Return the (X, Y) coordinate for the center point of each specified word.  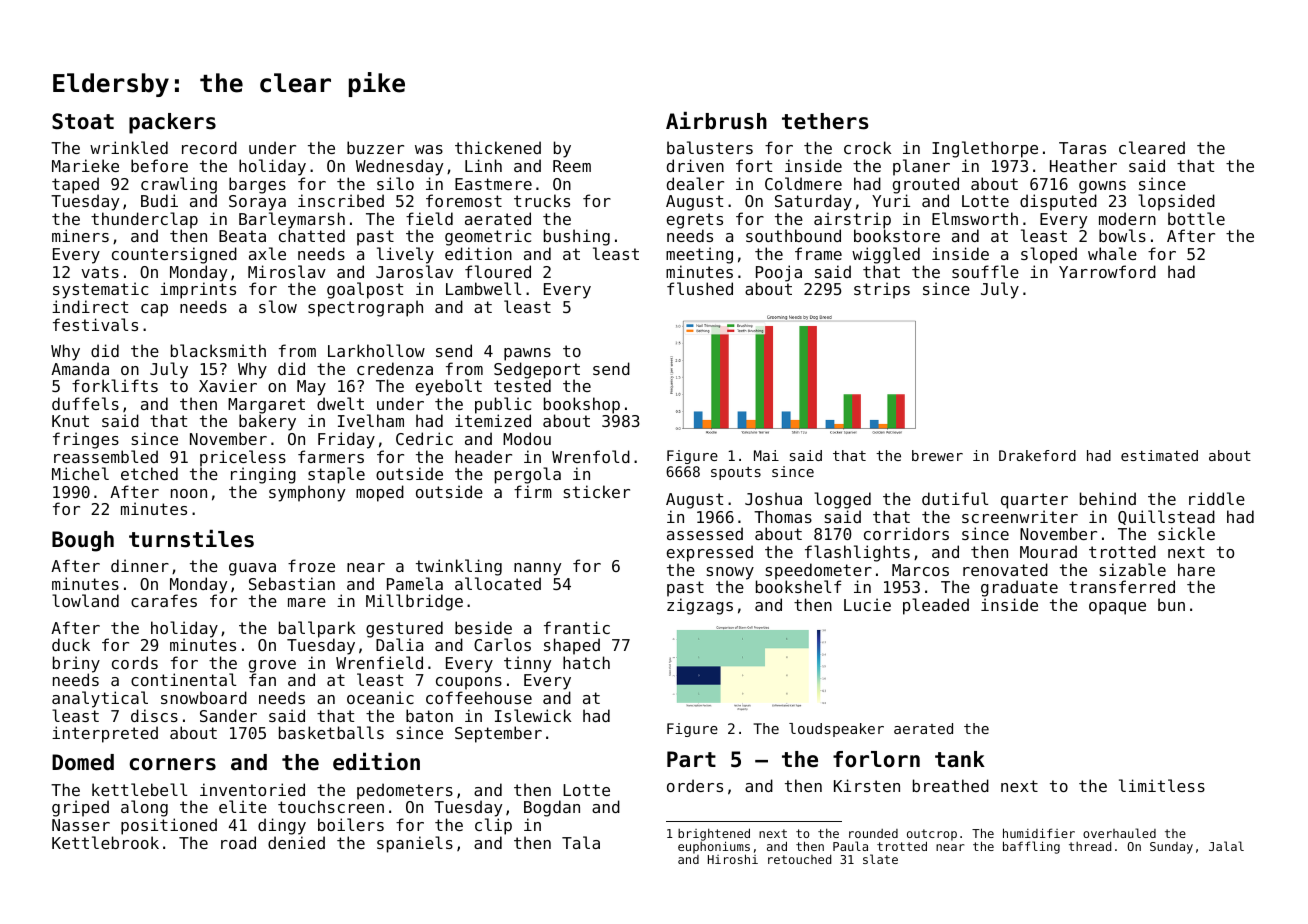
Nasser (81, 825)
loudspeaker (836, 730)
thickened (498, 147)
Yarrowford (1107, 271)
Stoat (83, 121)
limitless (1162, 785)
